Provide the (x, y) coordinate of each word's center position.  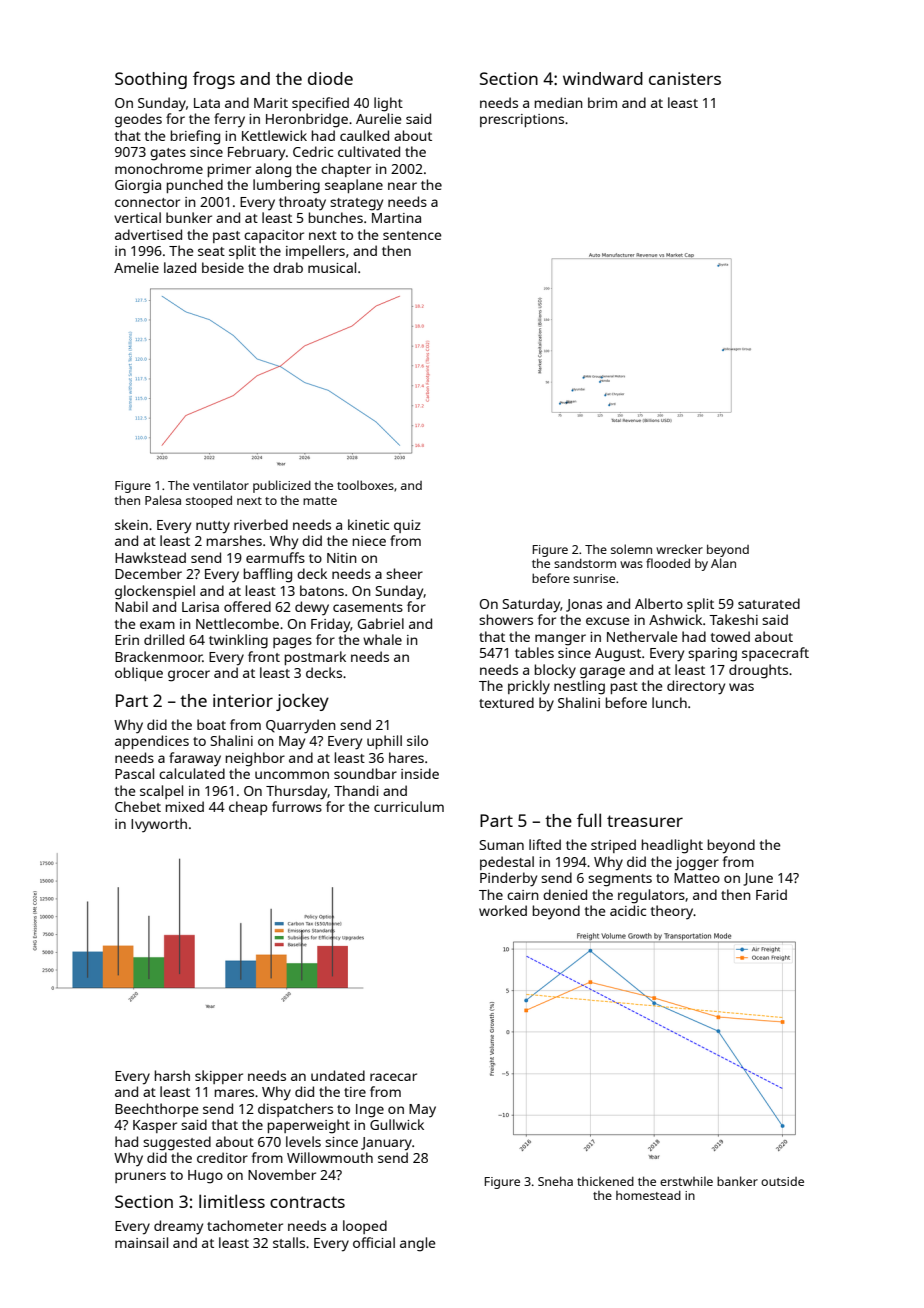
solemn (631, 549)
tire (355, 1092)
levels (303, 1141)
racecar (393, 1077)
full (589, 820)
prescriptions (522, 120)
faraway (195, 759)
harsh (172, 1075)
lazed (180, 267)
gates (168, 154)
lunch (669, 702)
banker (737, 1181)
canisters (685, 78)
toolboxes (365, 485)
